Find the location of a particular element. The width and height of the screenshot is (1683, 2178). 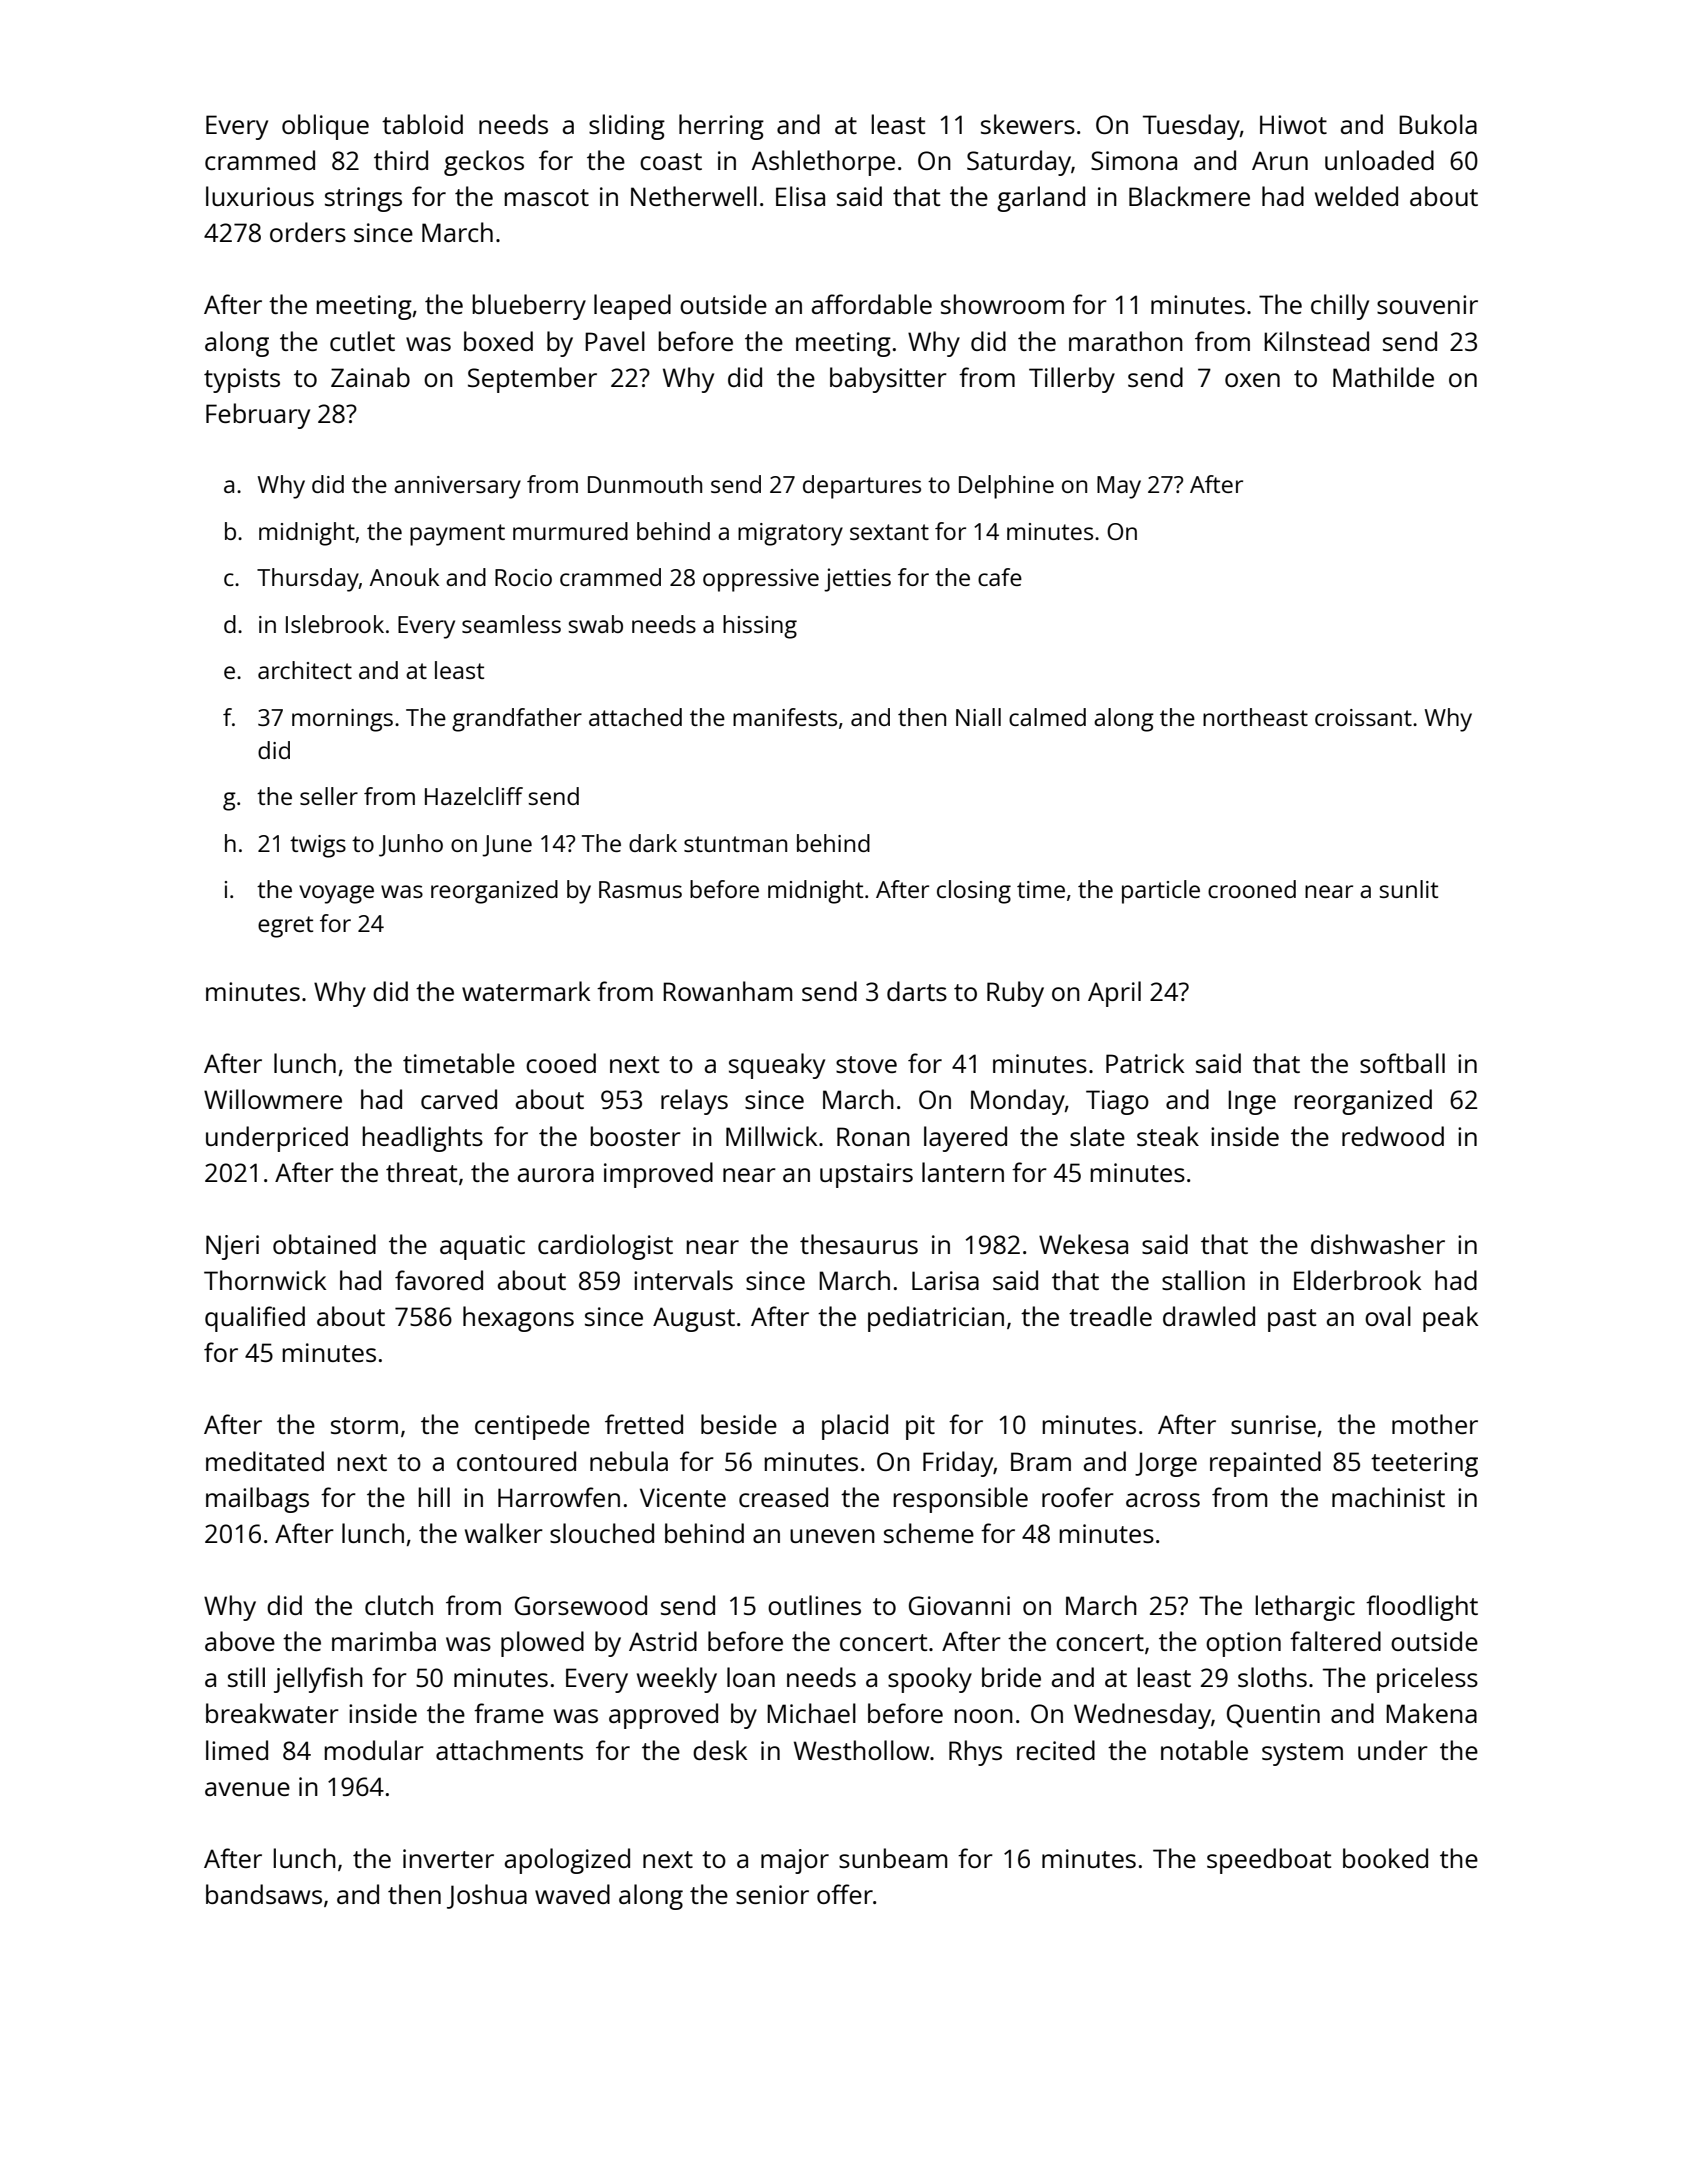

Astrid is located at coordinates (663, 1641).
